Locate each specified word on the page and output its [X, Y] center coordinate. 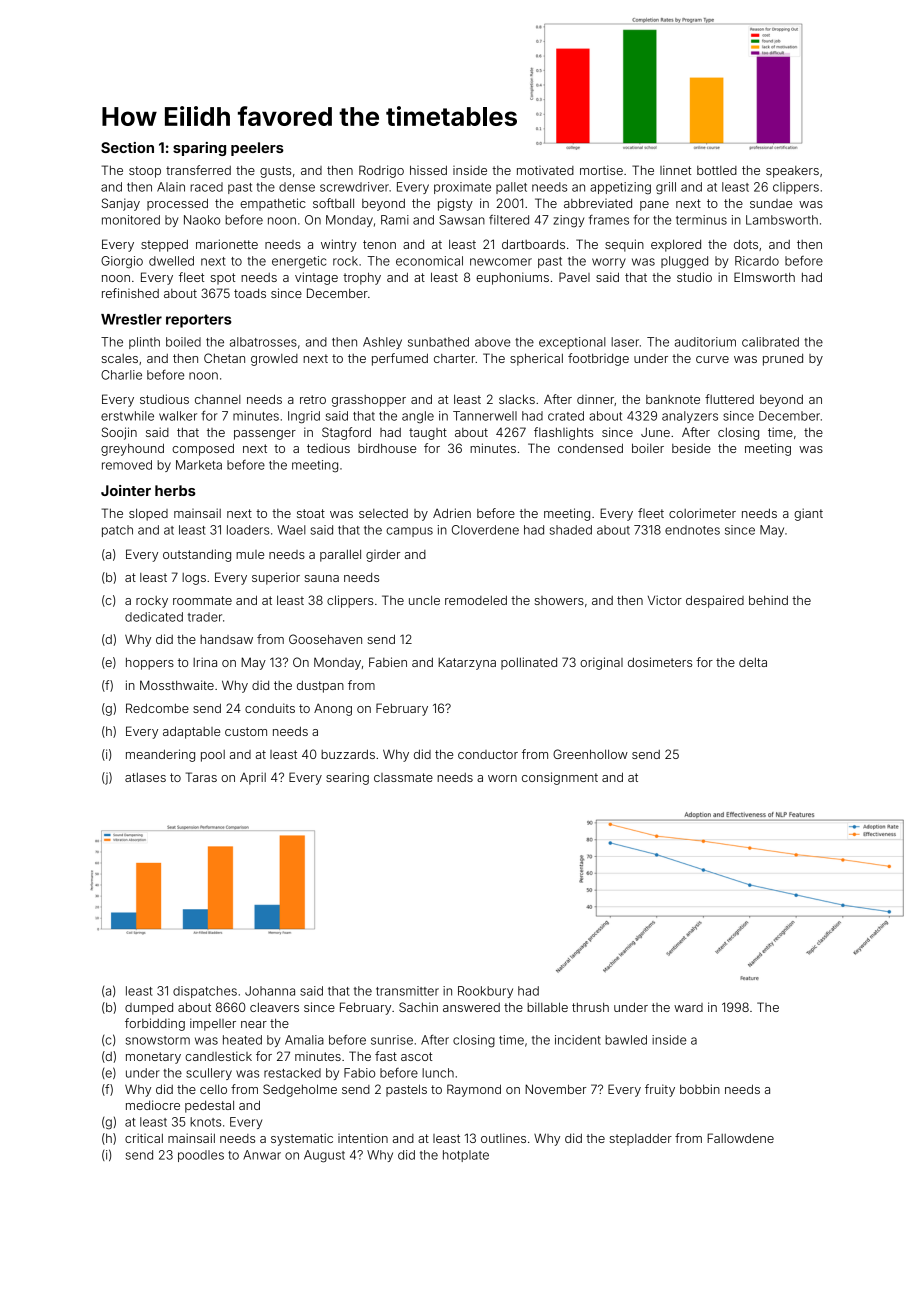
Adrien [452, 513]
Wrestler [131, 319]
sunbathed [438, 342]
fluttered [729, 399]
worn [502, 778]
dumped [149, 1009]
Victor [665, 600]
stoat [311, 513]
